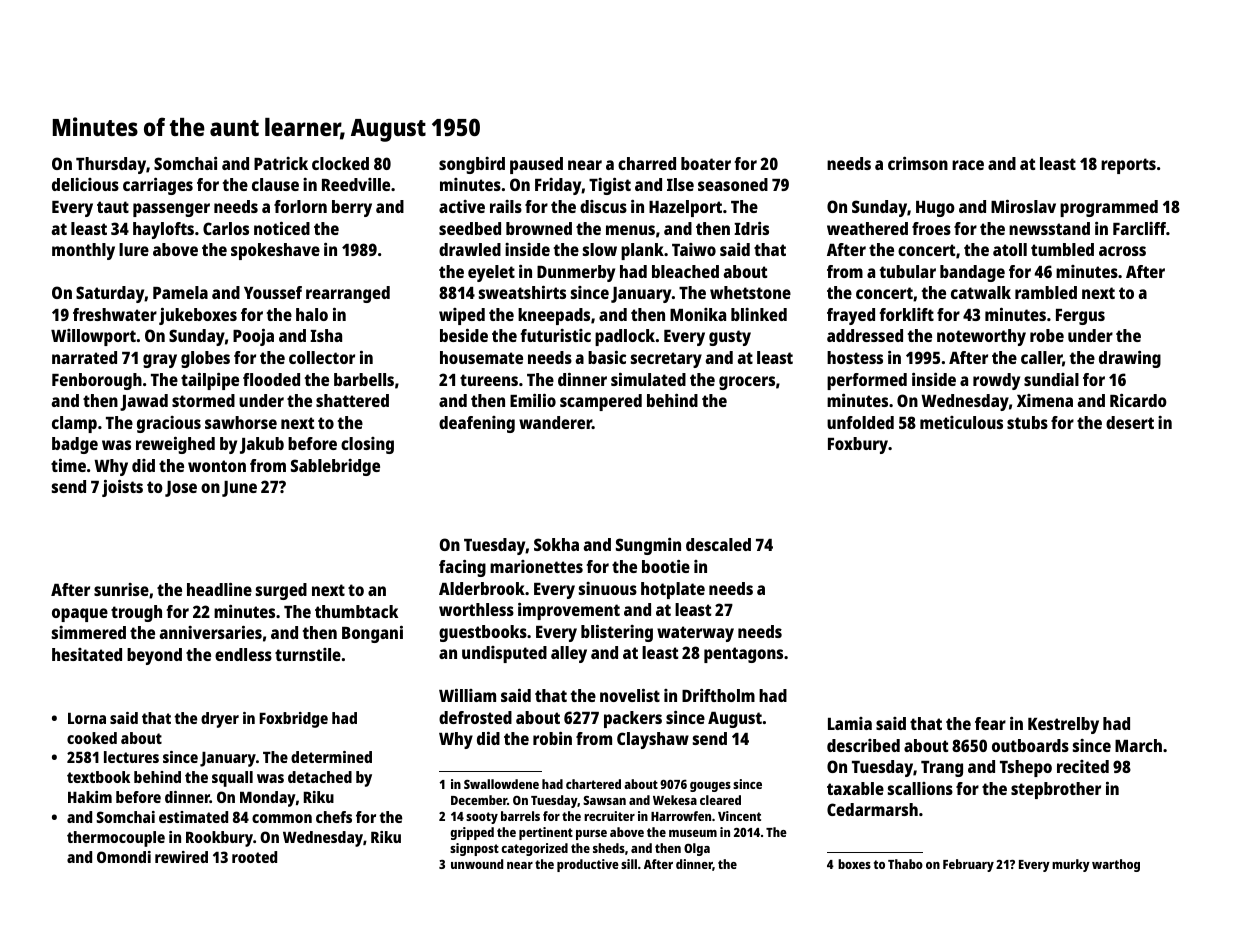 The image size is (1233, 952). I want to click on boater, so click(706, 163).
